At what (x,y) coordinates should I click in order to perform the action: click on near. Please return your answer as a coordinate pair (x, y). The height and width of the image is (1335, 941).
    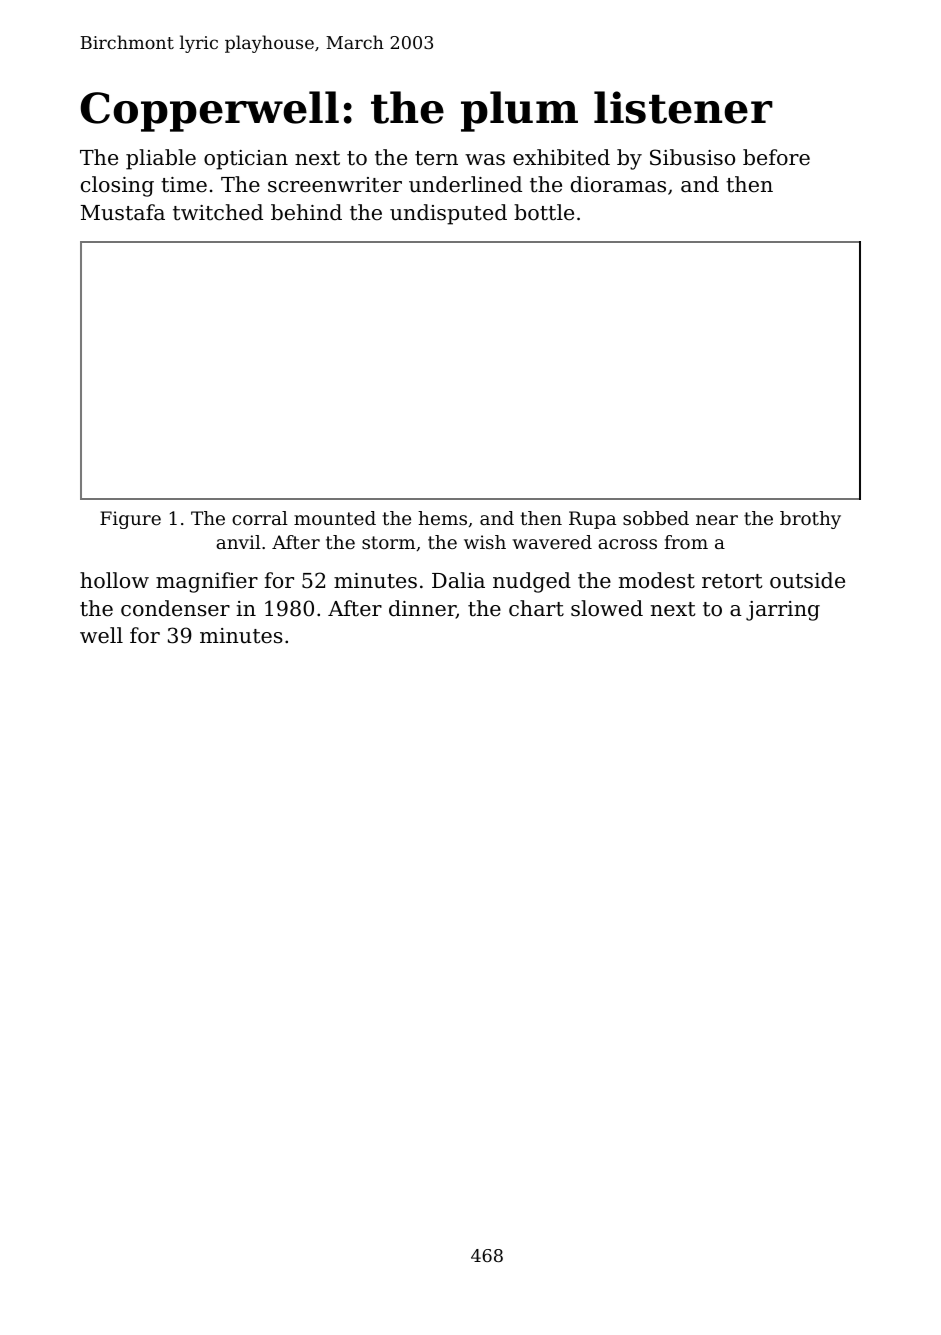
    Looking at the image, I should click on (717, 520).
